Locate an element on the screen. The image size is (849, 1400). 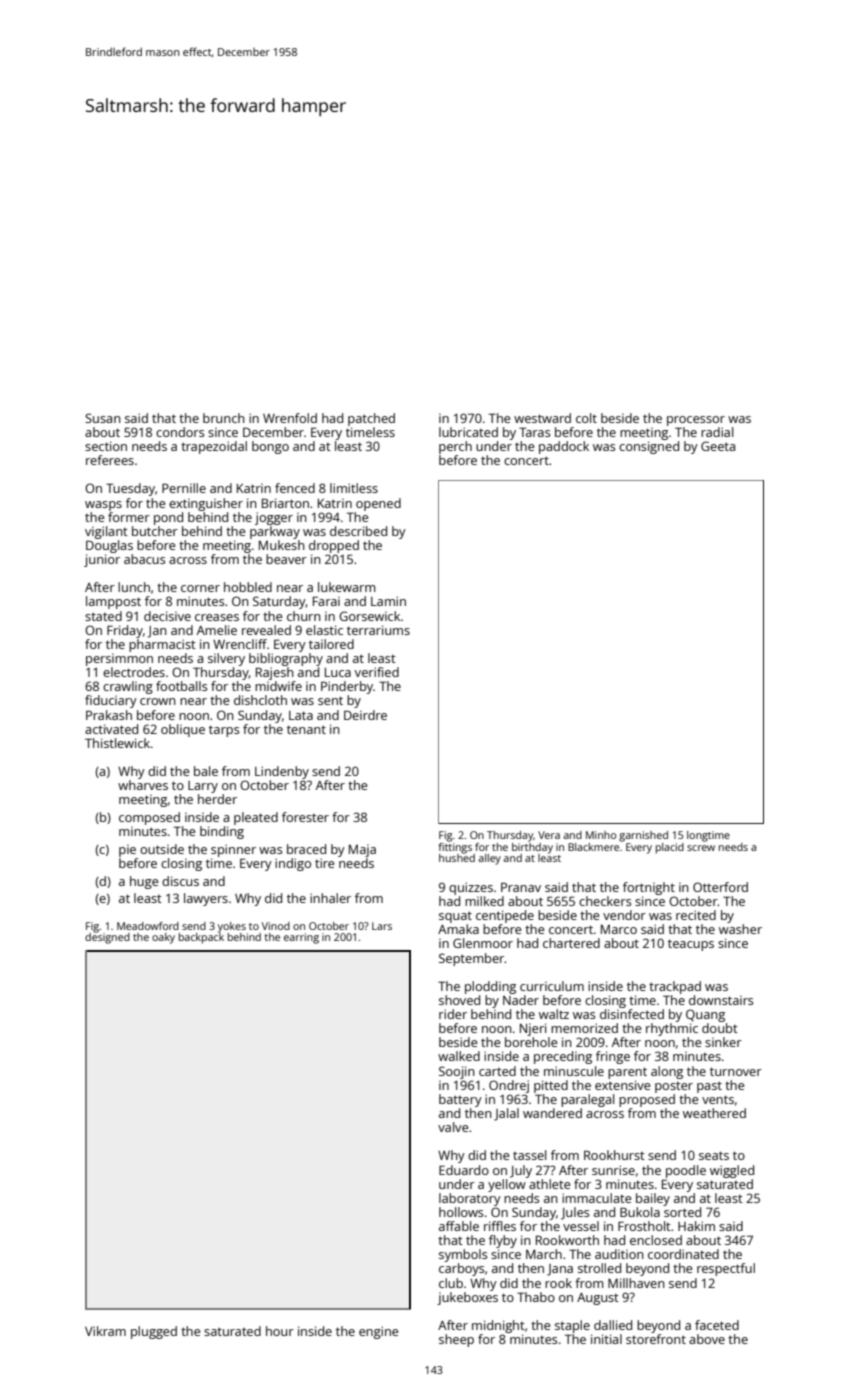
hushed is located at coordinates (457, 858).
